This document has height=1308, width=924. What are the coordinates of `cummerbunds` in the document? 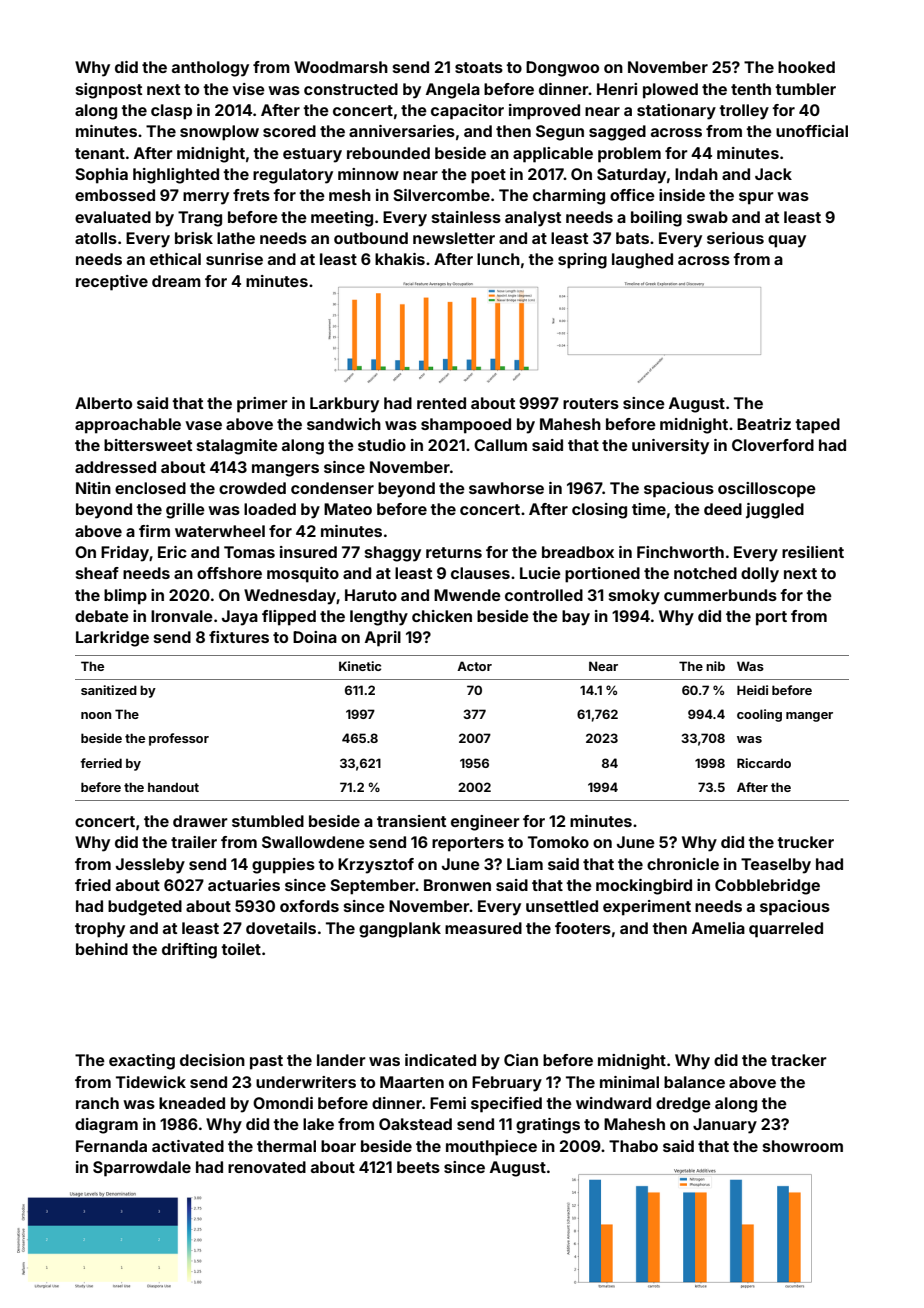 It's located at (720, 595).
